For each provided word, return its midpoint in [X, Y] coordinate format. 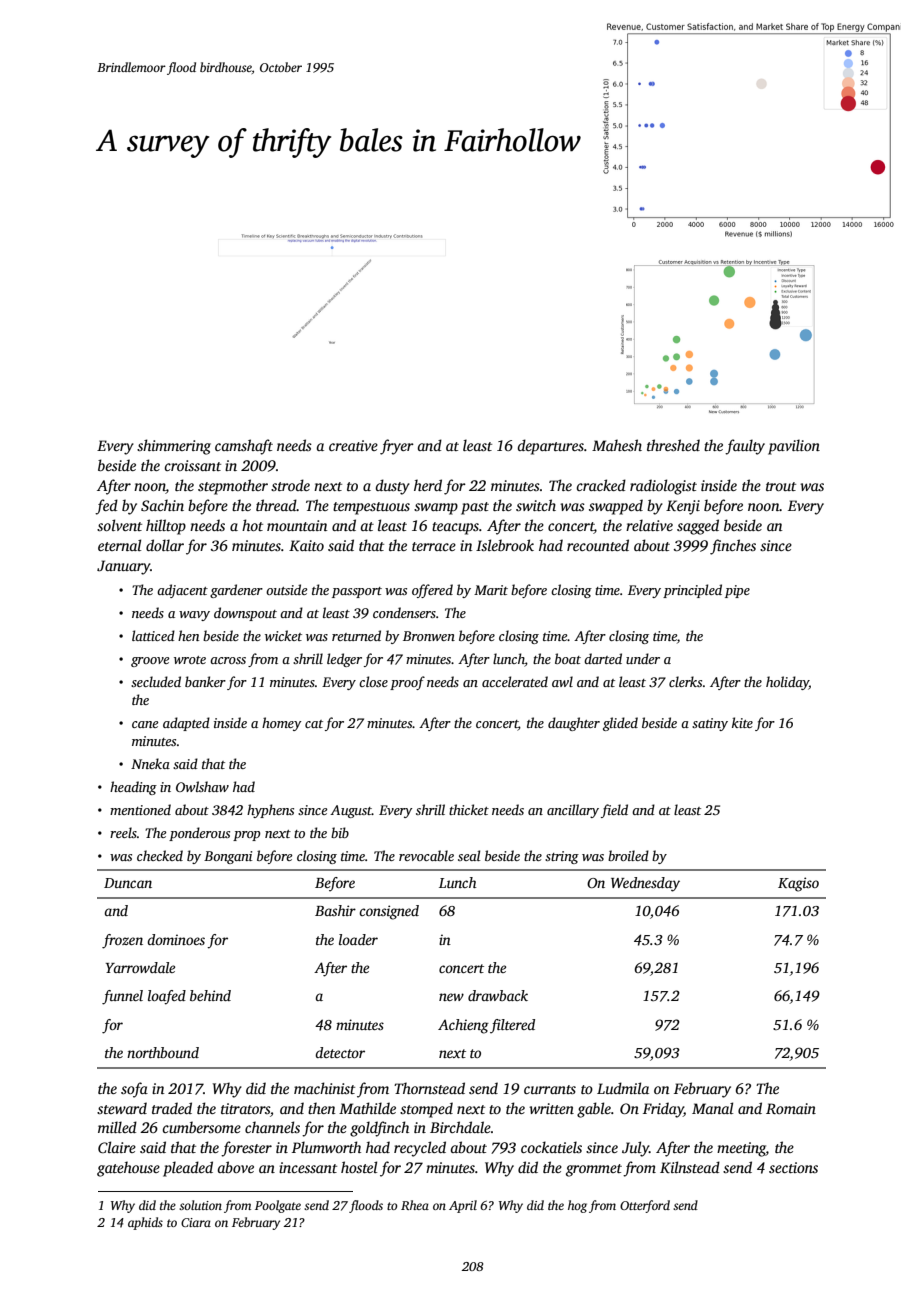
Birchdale [460, 1127]
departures [551, 447]
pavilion [794, 447]
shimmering [174, 447]
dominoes [176, 939]
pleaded [188, 1169]
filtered [512, 1026]
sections [793, 1167]
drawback [498, 995]
